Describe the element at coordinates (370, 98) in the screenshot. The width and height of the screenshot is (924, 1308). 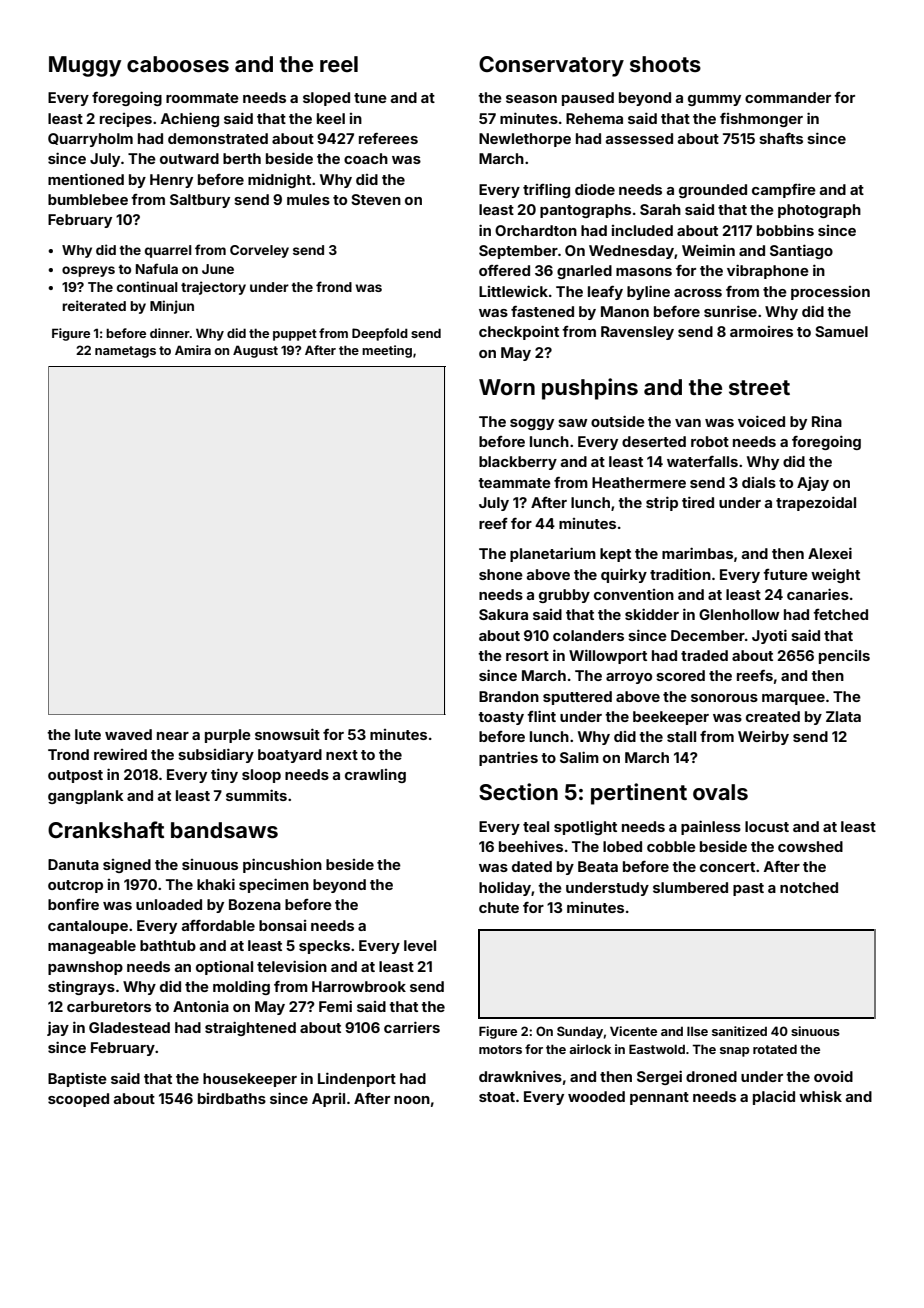
I see `tune` at that location.
